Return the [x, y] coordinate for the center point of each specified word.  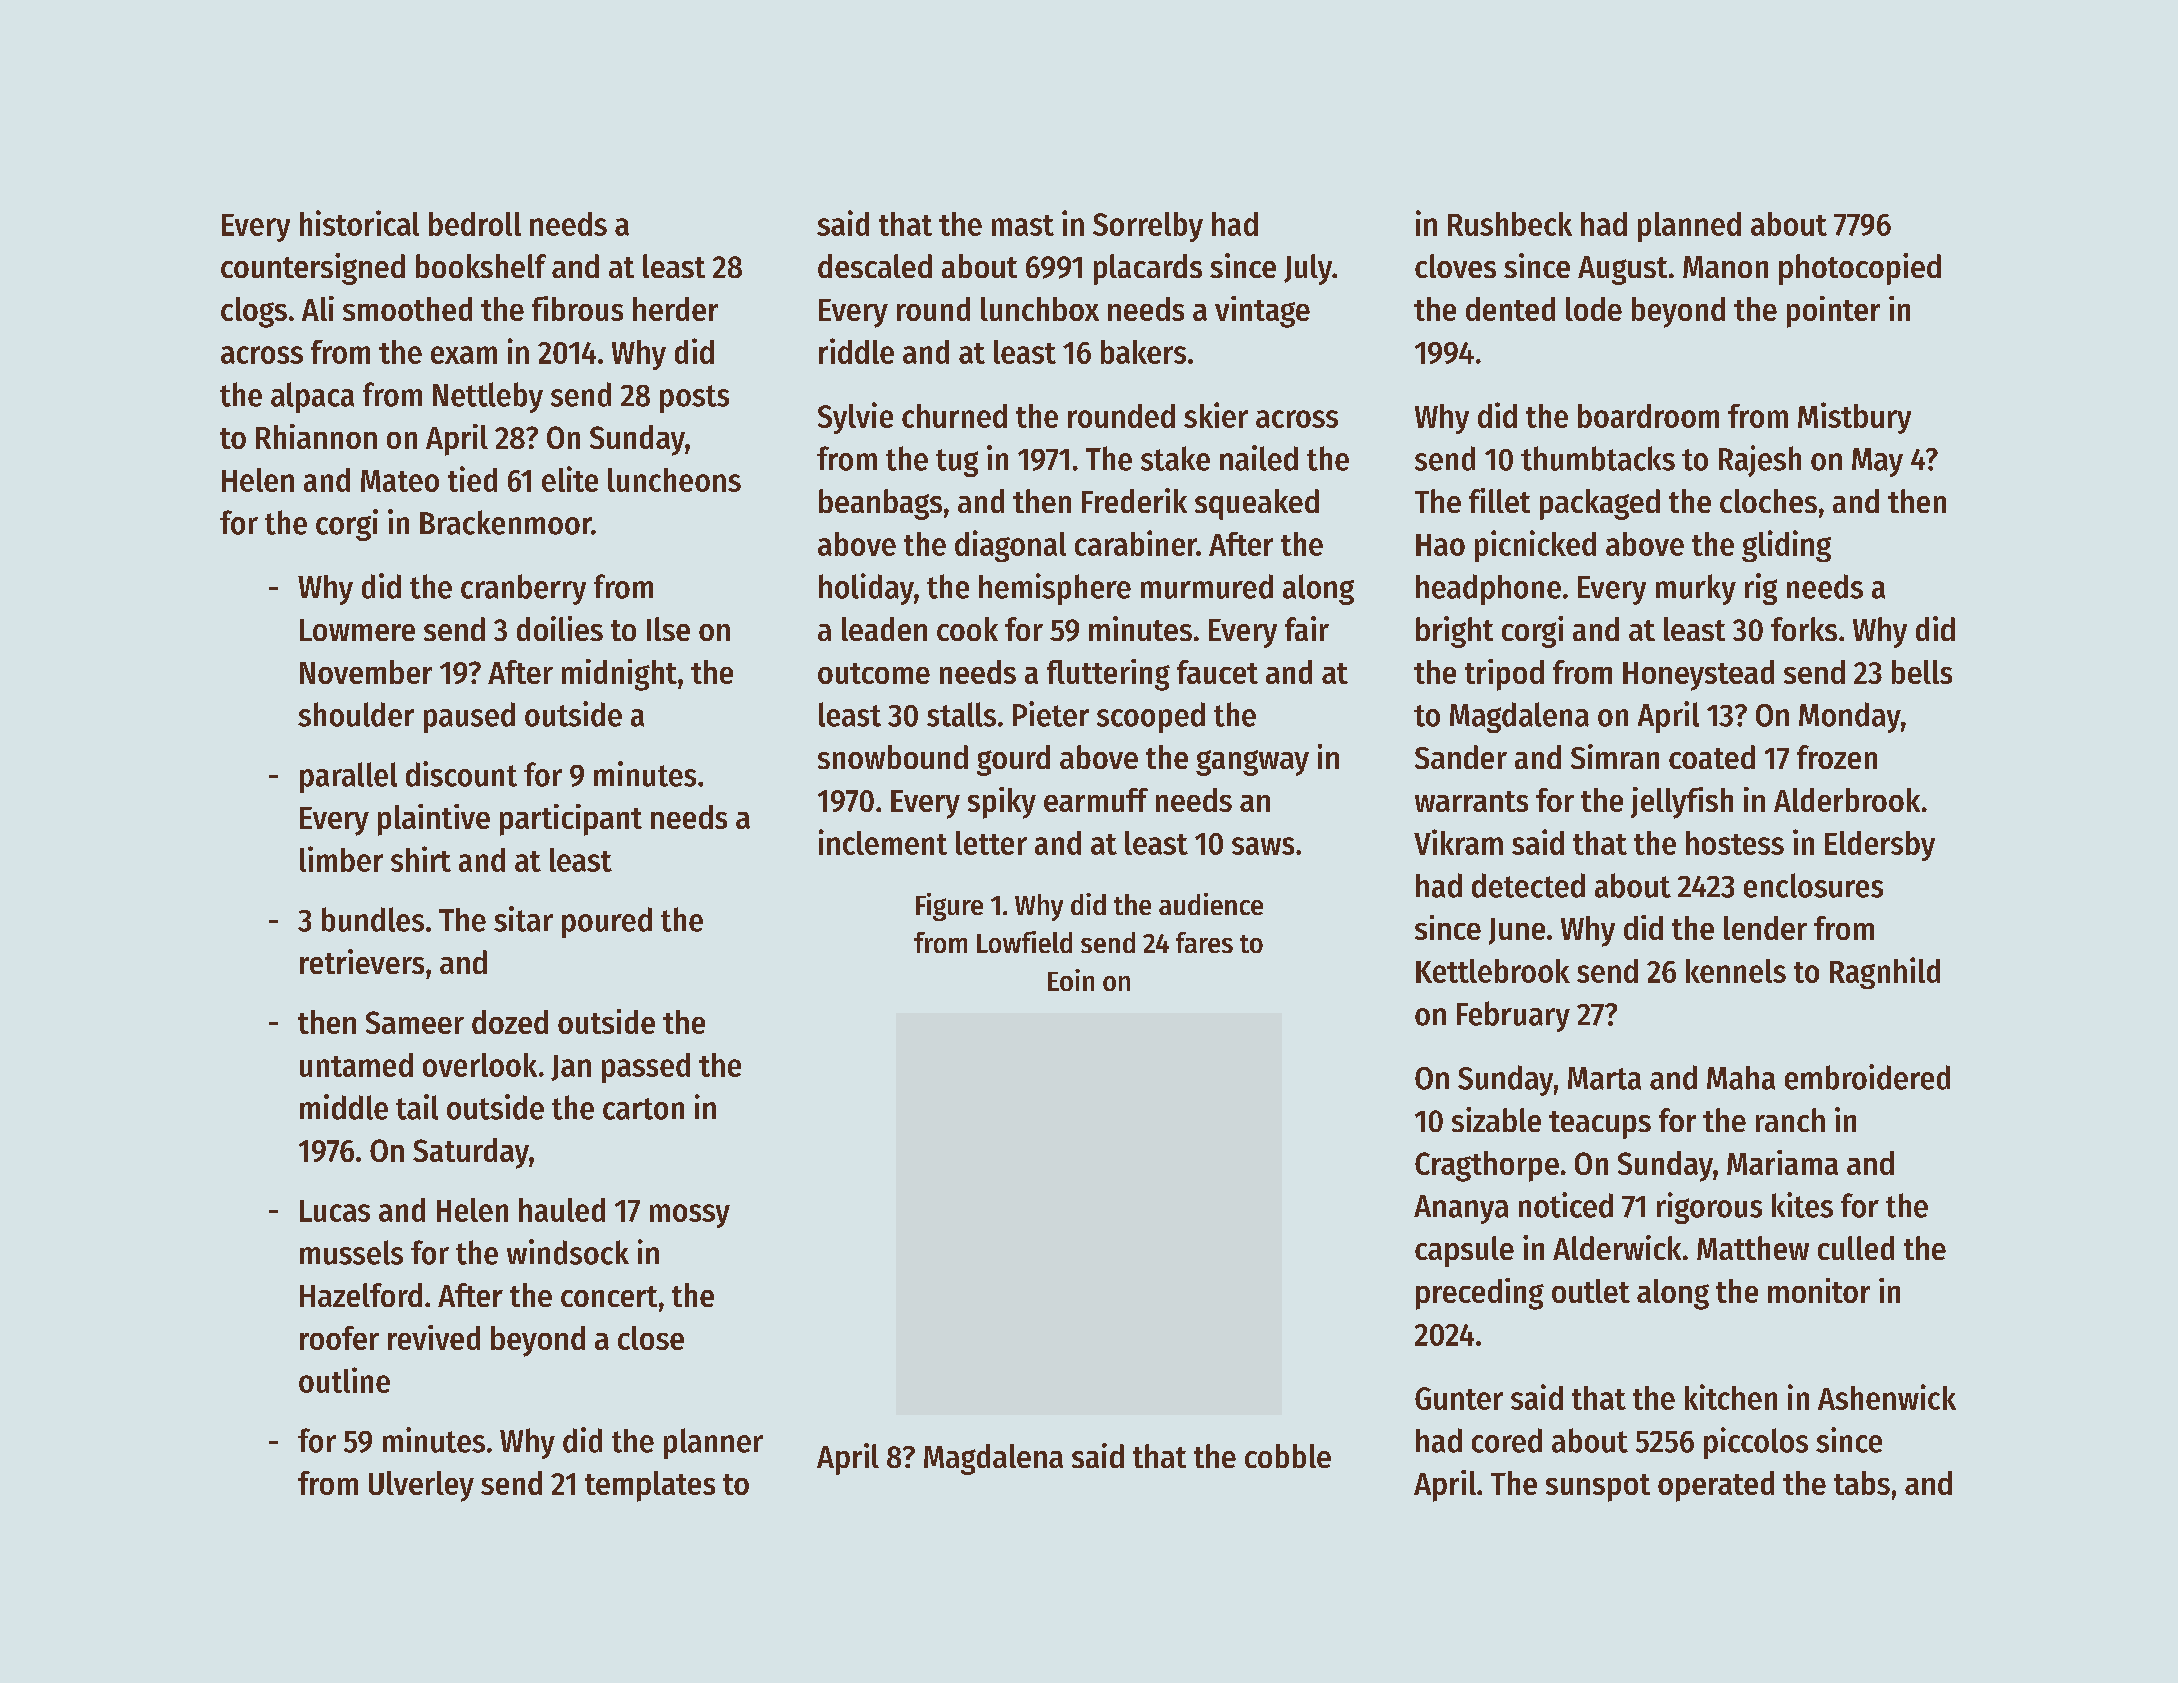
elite [570, 479]
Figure [949, 907]
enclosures [1813, 885]
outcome [874, 673]
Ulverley [421, 1486]
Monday [1850, 717]
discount [461, 774]
